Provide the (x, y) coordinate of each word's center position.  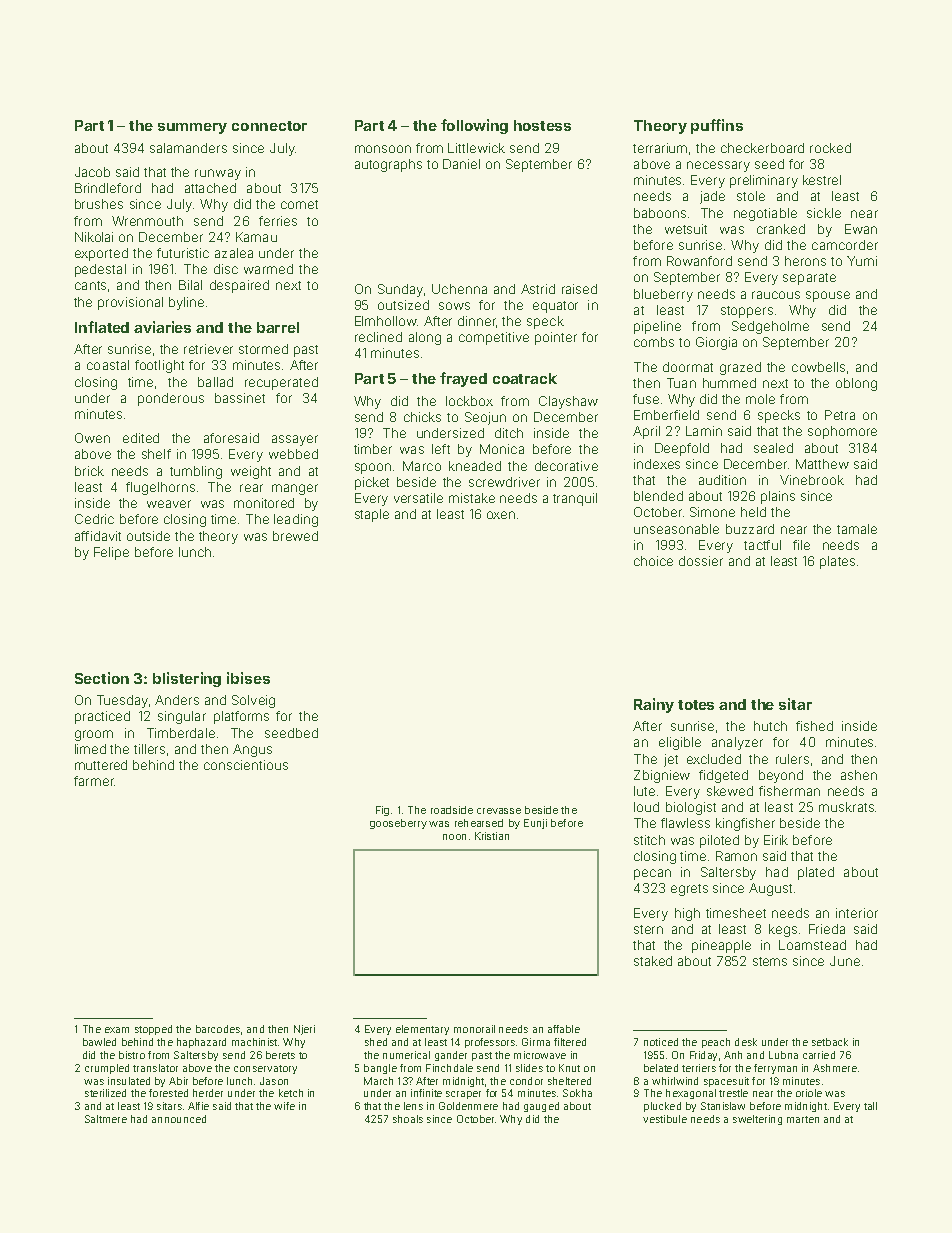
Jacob (92, 172)
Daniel (461, 164)
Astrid (538, 289)
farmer (94, 781)
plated (816, 873)
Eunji (535, 824)
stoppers (747, 312)
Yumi (862, 261)
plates (837, 562)
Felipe (111, 553)
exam (117, 1030)
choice (653, 561)
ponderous (171, 399)
